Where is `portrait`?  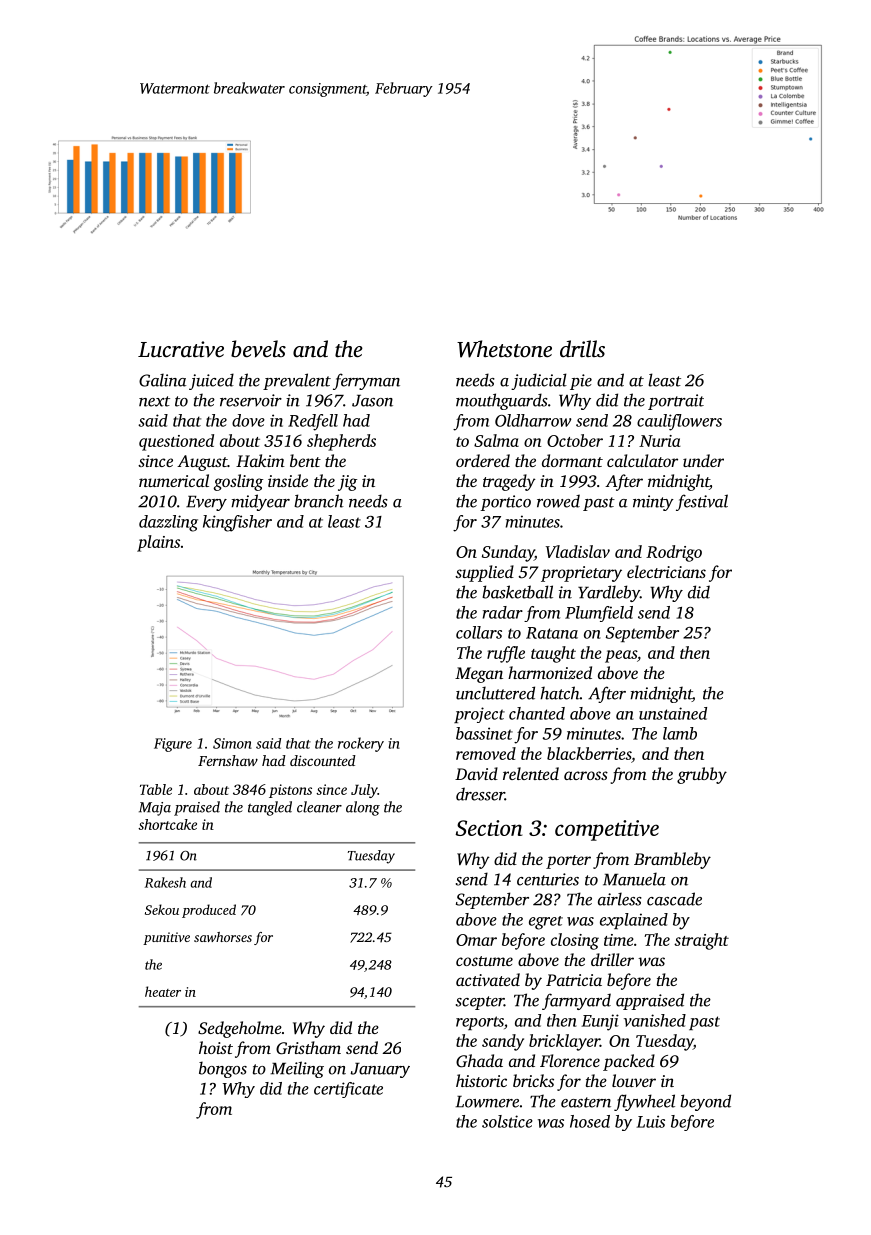
portrait is located at coordinates (676, 402).
